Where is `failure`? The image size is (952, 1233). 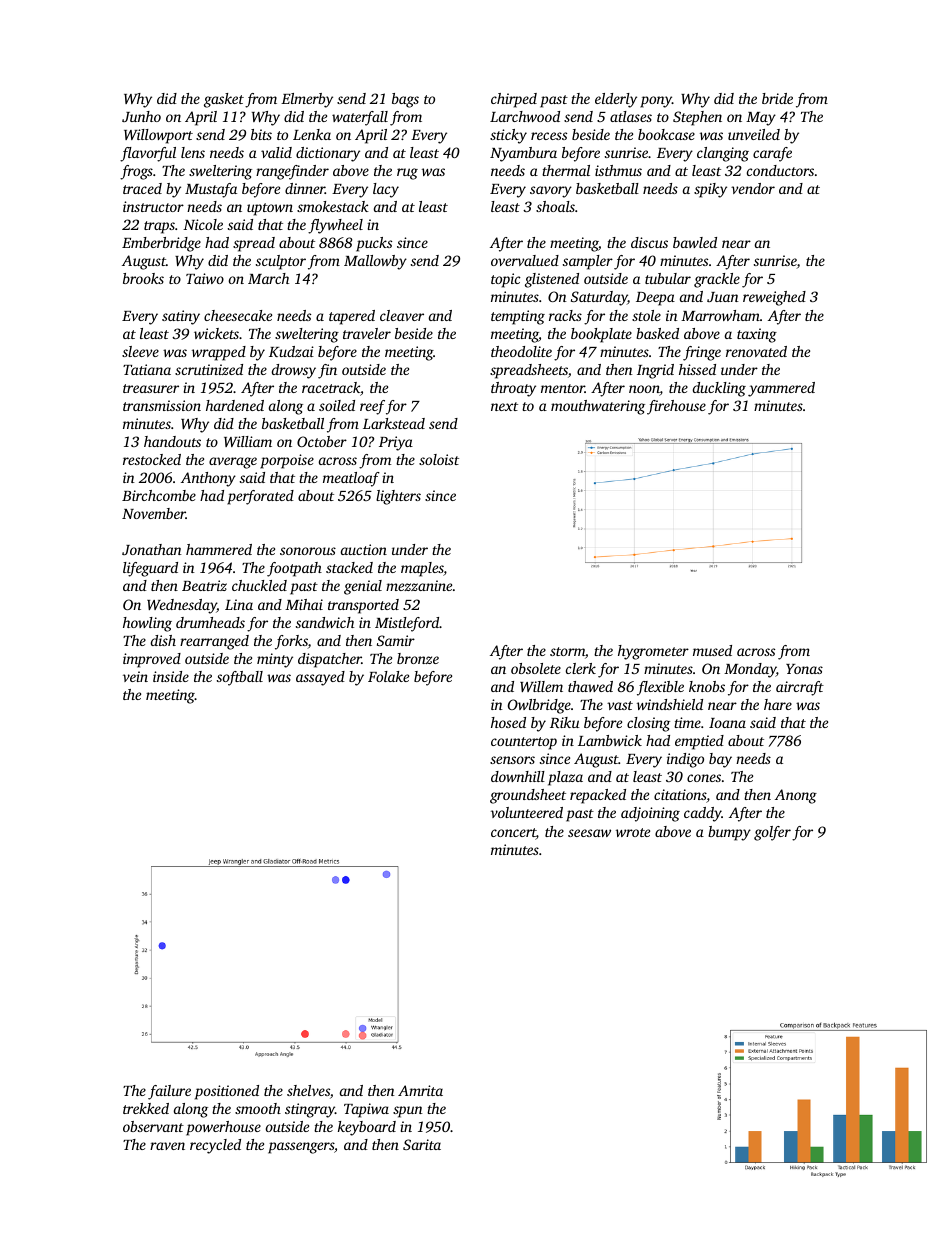
failure is located at coordinates (169, 1092).
